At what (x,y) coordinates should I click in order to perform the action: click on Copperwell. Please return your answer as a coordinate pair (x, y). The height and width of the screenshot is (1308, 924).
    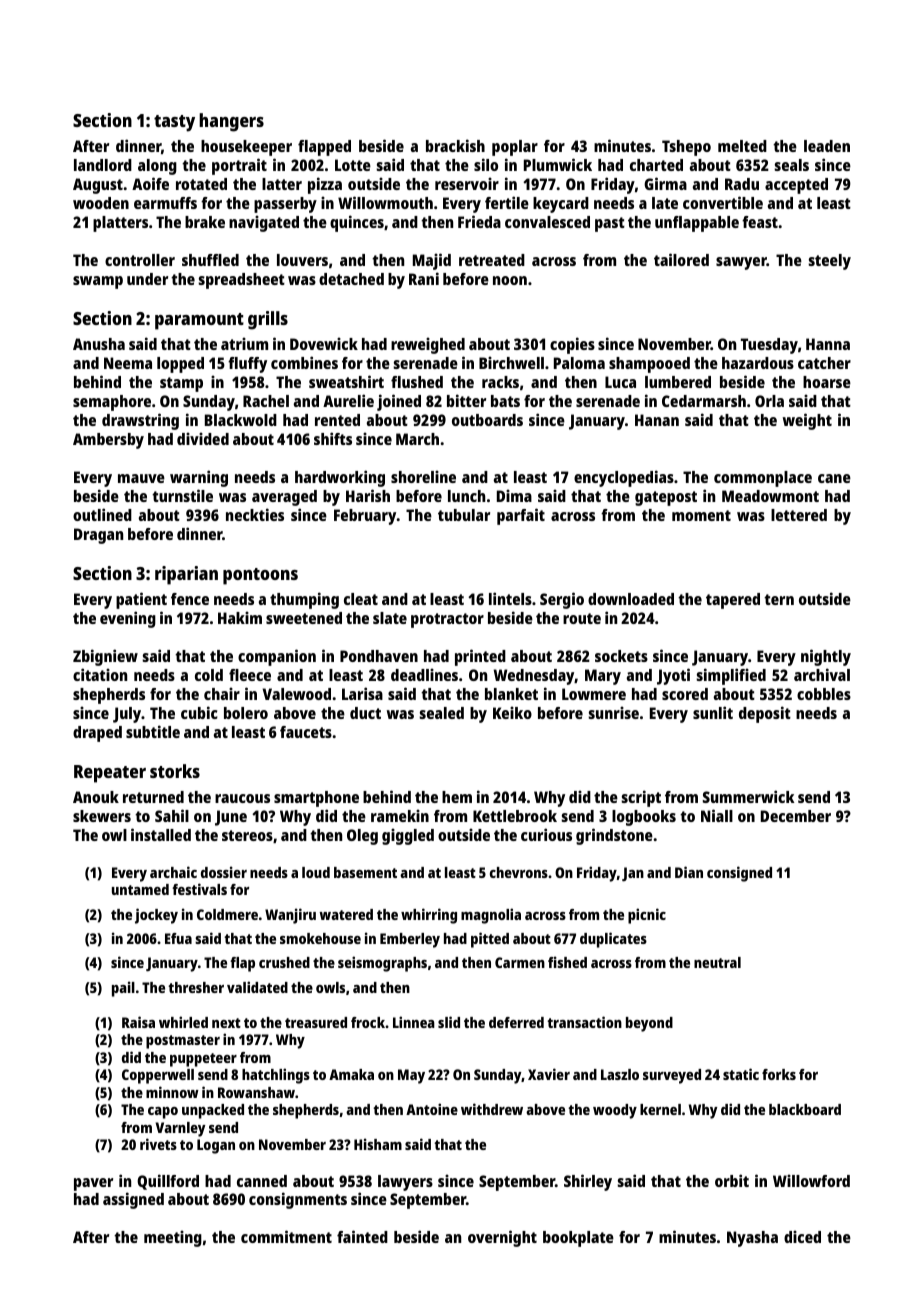
    Looking at the image, I should click on (158, 1076).
